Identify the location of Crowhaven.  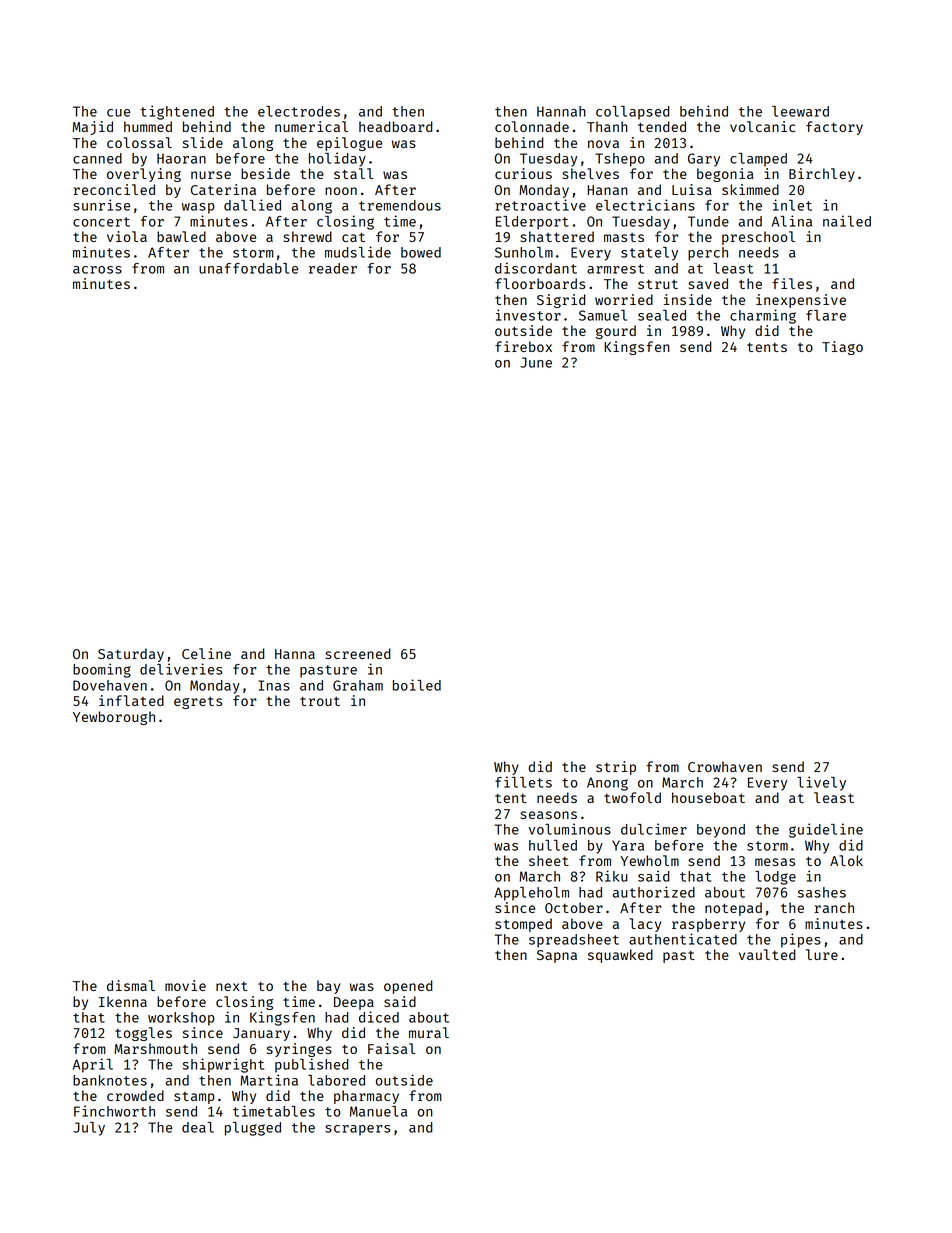
(725, 766).
